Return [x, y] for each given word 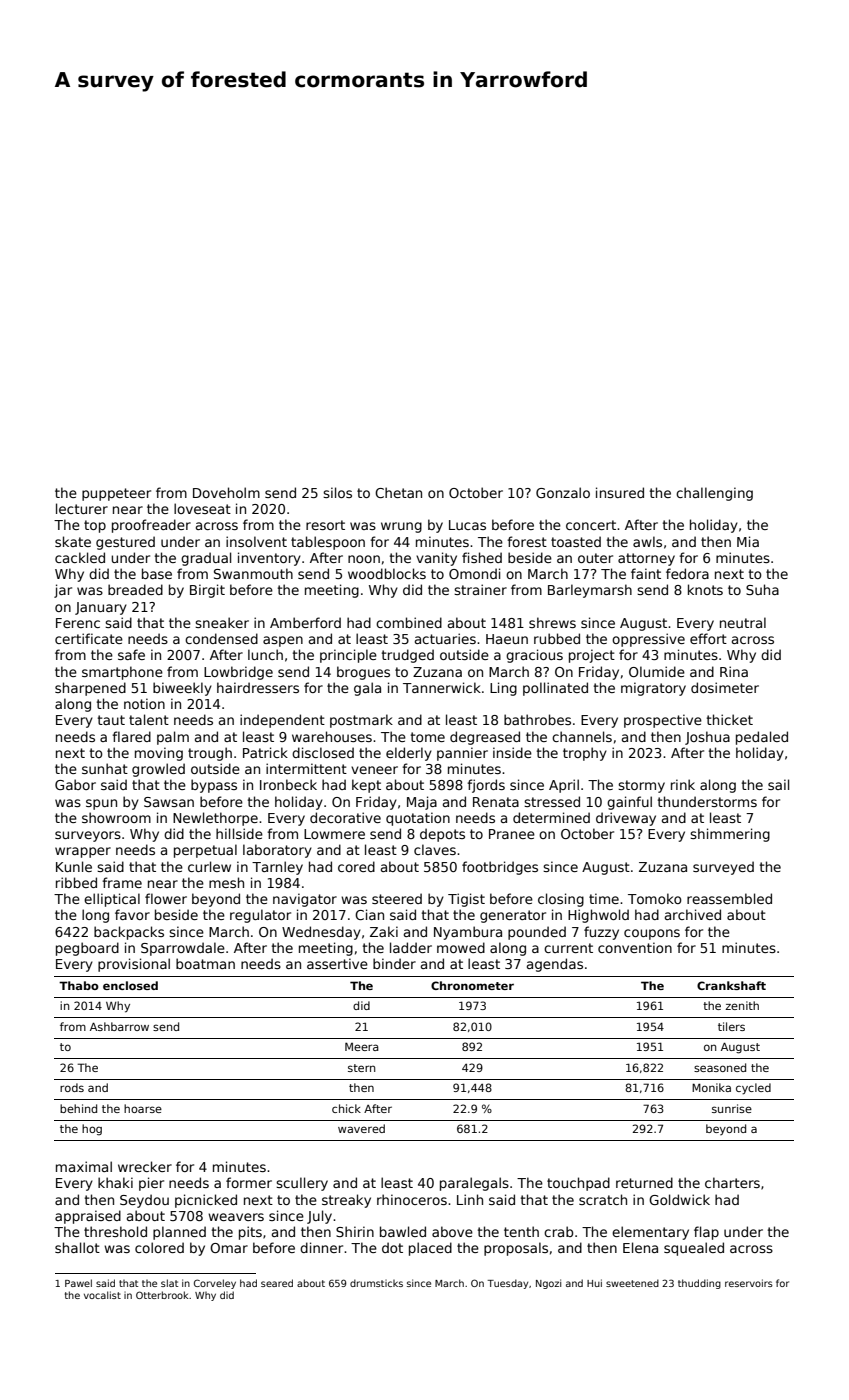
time [604, 898]
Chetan [398, 492]
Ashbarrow [119, 1026]
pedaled [762, 738]
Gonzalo [563, 492]
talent [149, 719]
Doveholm [226, 492]
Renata [496, 802]
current [568, 948]
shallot [77, 1247]
